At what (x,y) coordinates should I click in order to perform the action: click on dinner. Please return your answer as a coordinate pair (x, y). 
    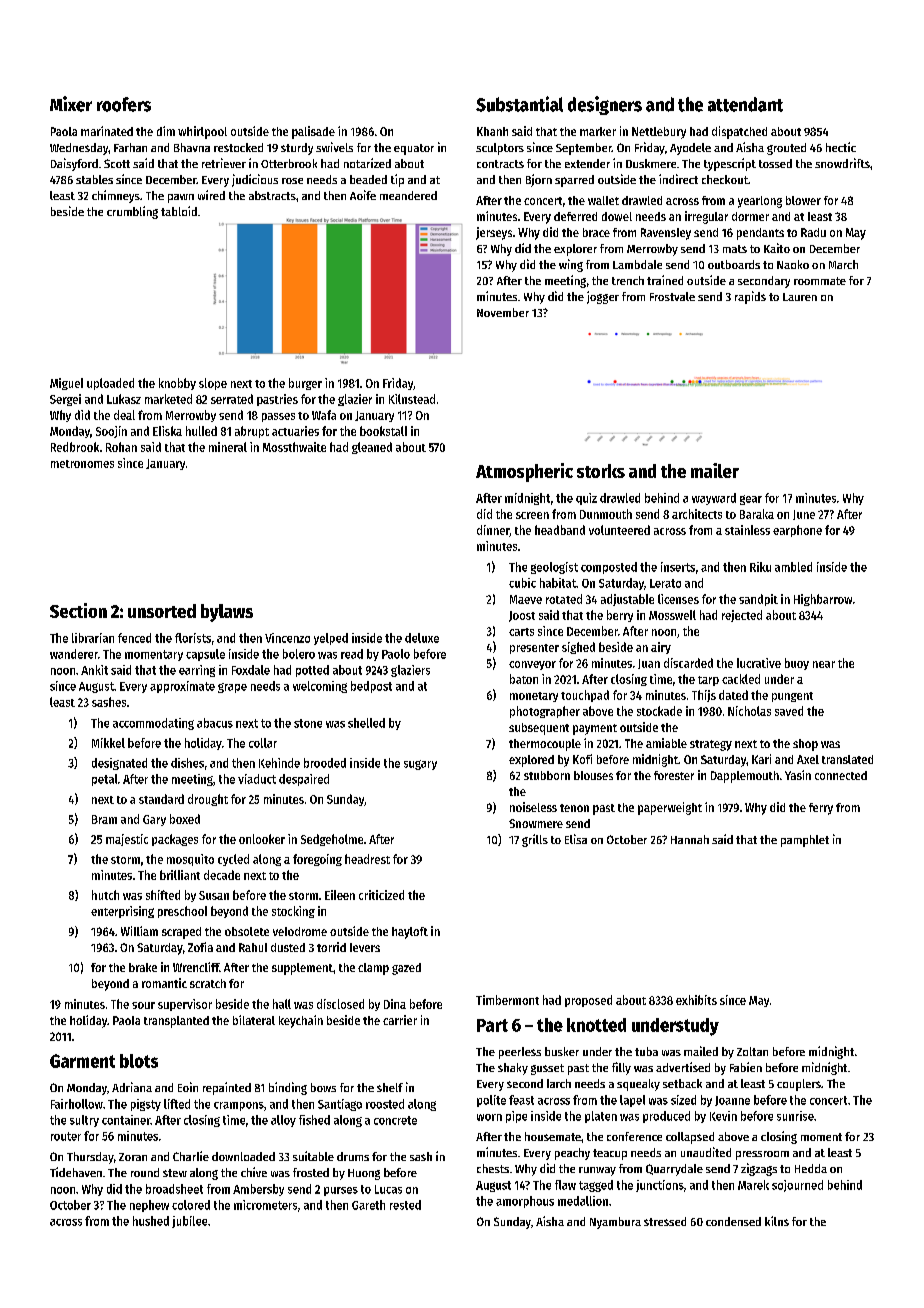
    Looking at the image, I should click on (493, 531).
